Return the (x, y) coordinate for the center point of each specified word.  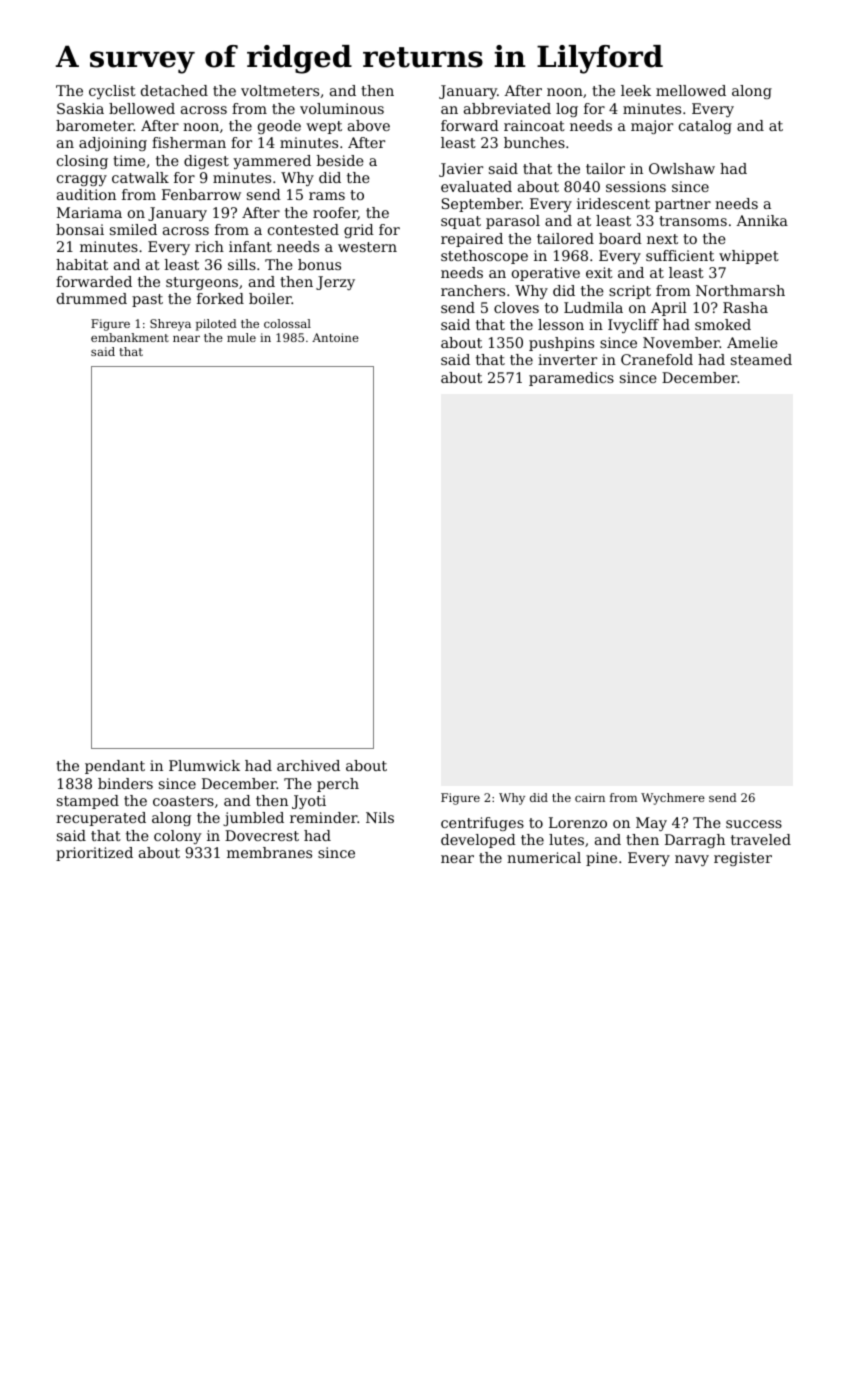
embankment (130, 337)
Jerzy (335, 283)
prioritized (94, 854)
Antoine (335, 337)
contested (303, 229)
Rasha (745, 307)
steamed (761, 359)
